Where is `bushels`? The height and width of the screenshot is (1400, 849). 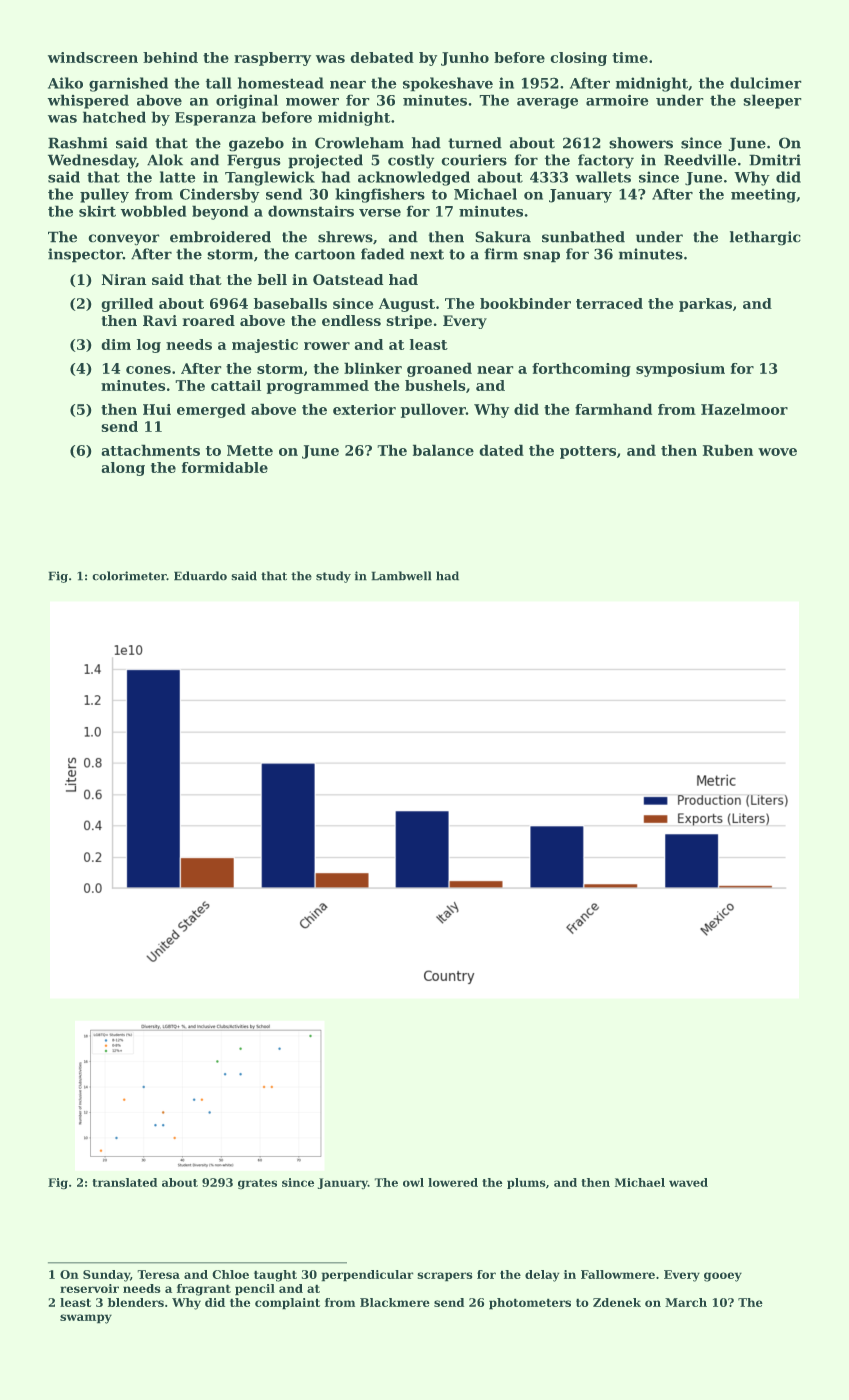
bushels is located at coordinates (435, 385).
